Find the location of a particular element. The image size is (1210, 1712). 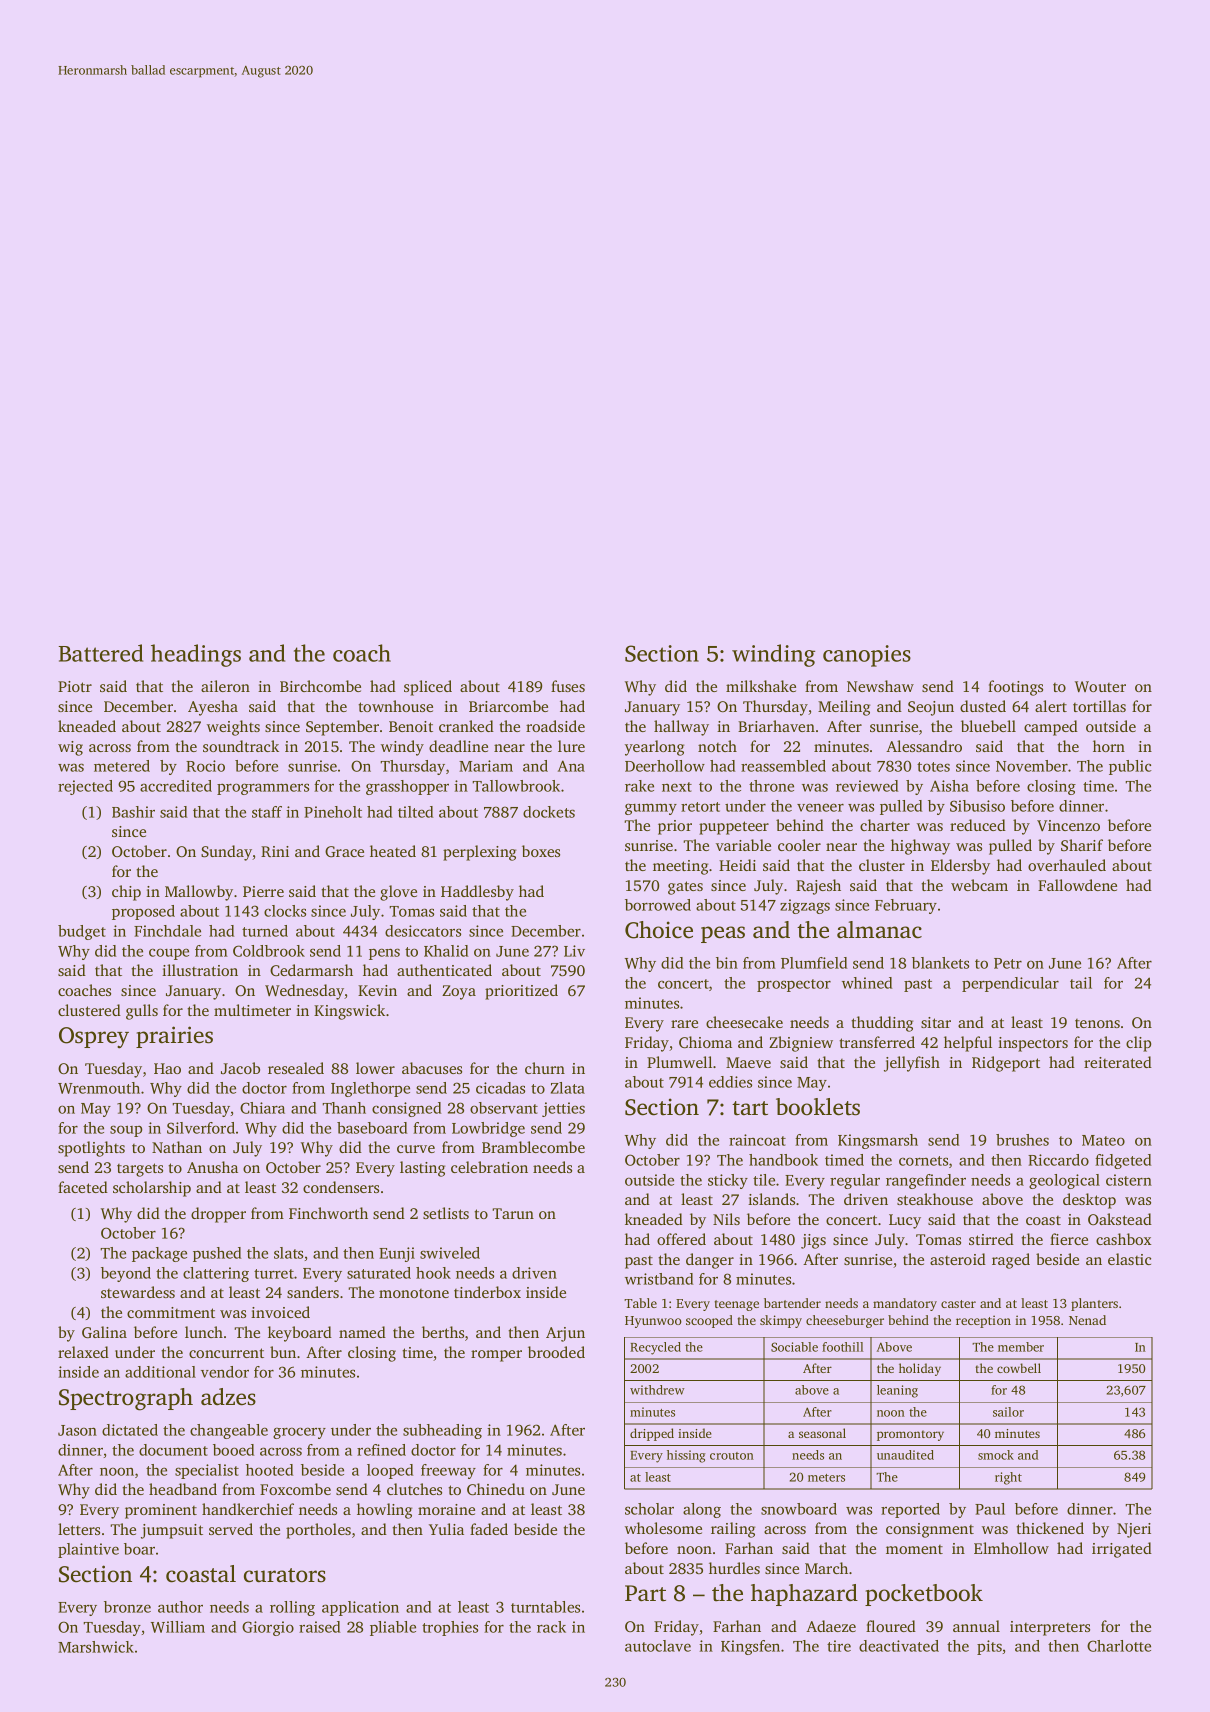

brushes is located at coordinates (1022, 1140).
